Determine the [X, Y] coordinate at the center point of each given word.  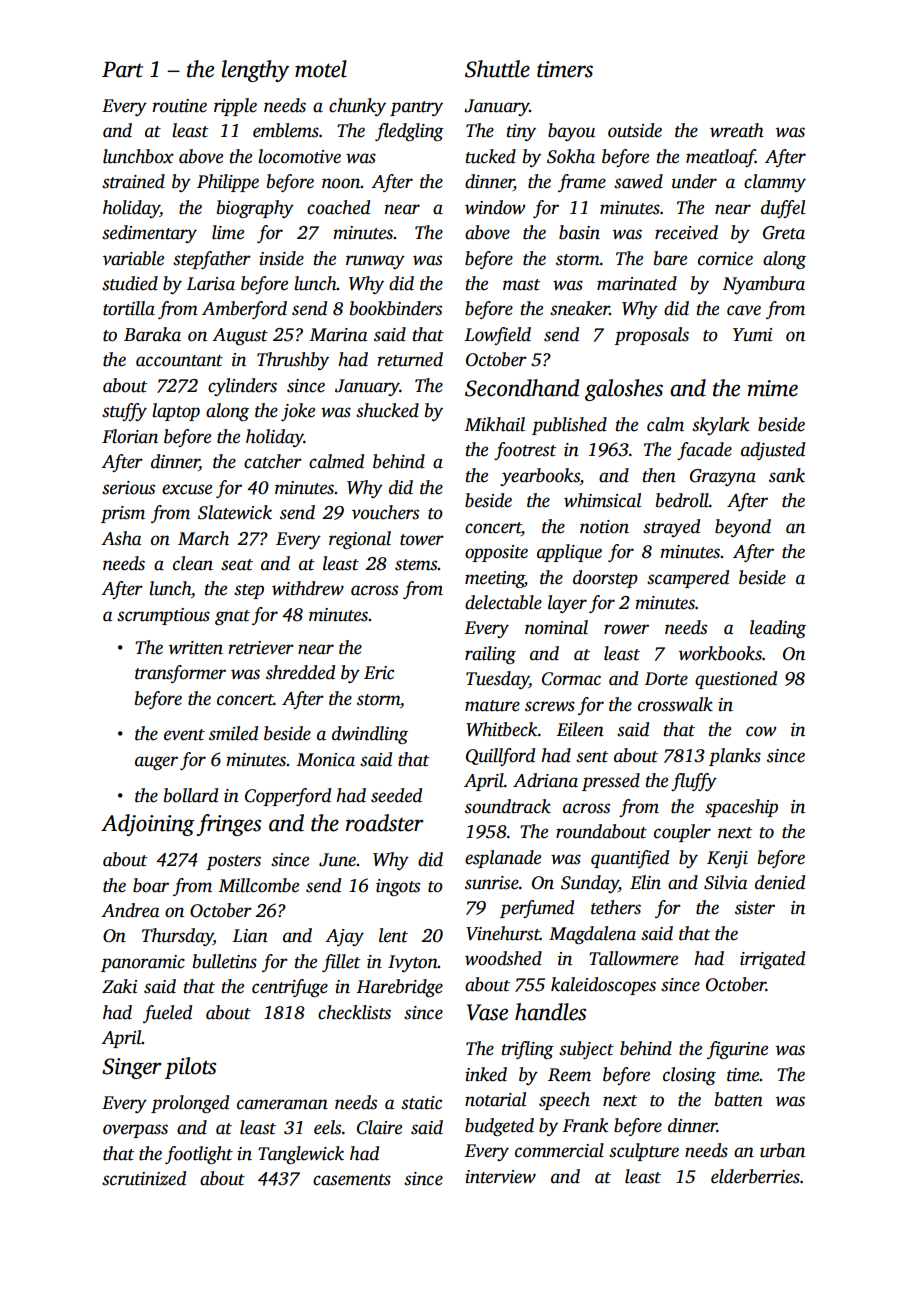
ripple [235, 107]
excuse [187, 489]
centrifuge [290, 988]
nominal [556, 627]
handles [550, 1012]
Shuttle [497, 69]
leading [778, 629]
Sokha [571, 156]
